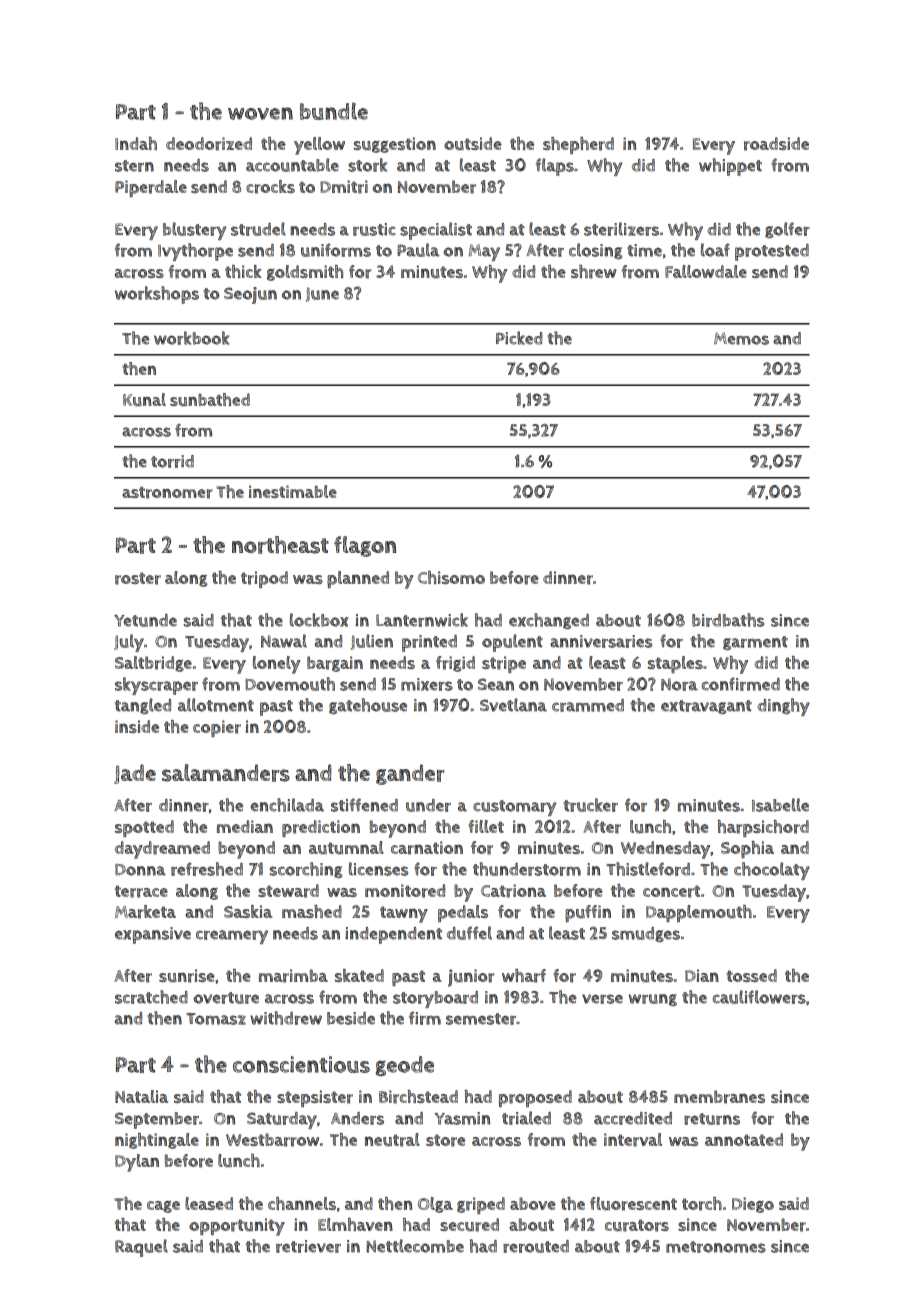  What do you see at coordinates (646, 934) in the screenshot?
I see `smudges` at bounding box center [646, 934].
